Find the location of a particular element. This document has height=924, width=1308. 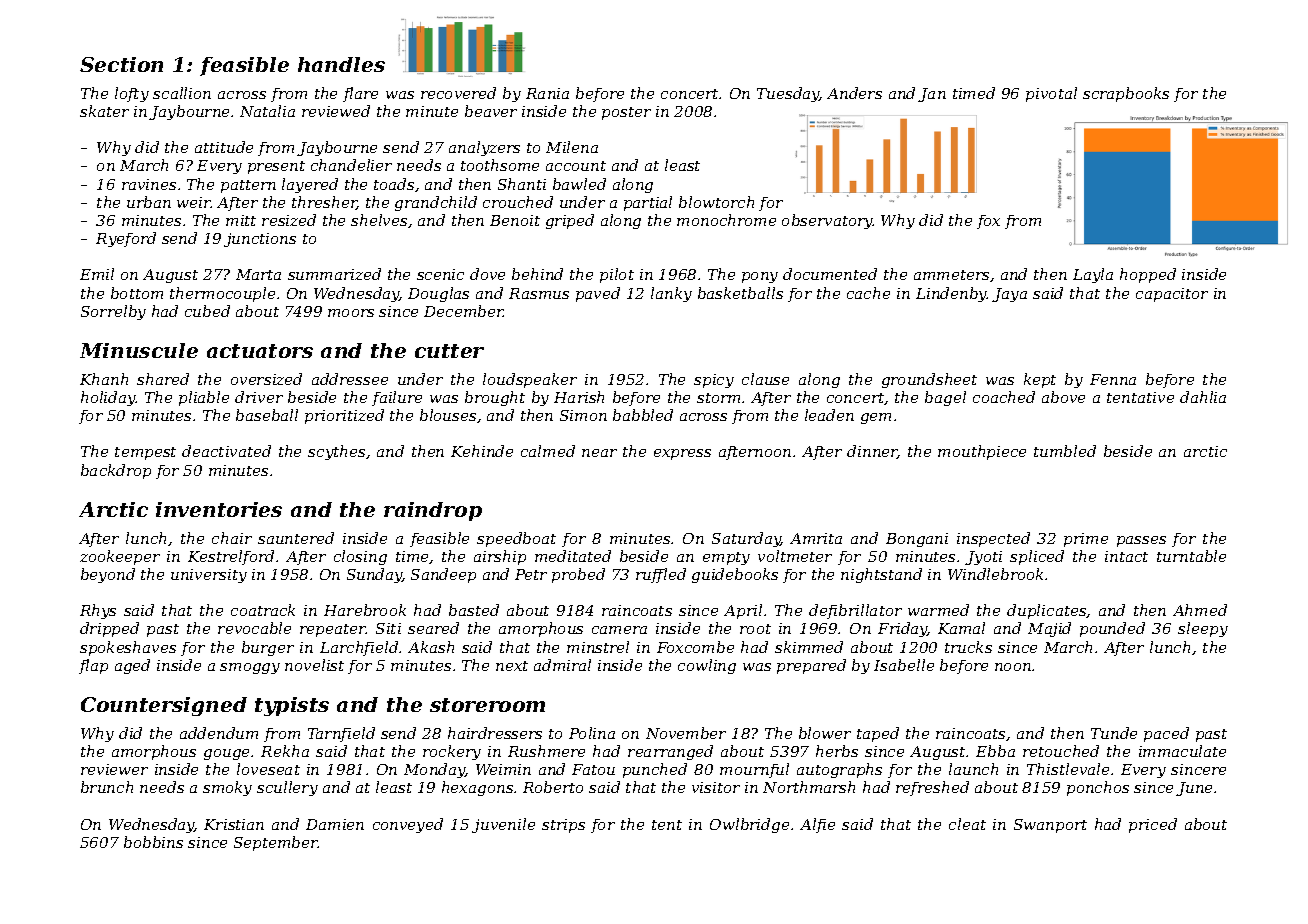

strips is located at coordinates (563, 826).
